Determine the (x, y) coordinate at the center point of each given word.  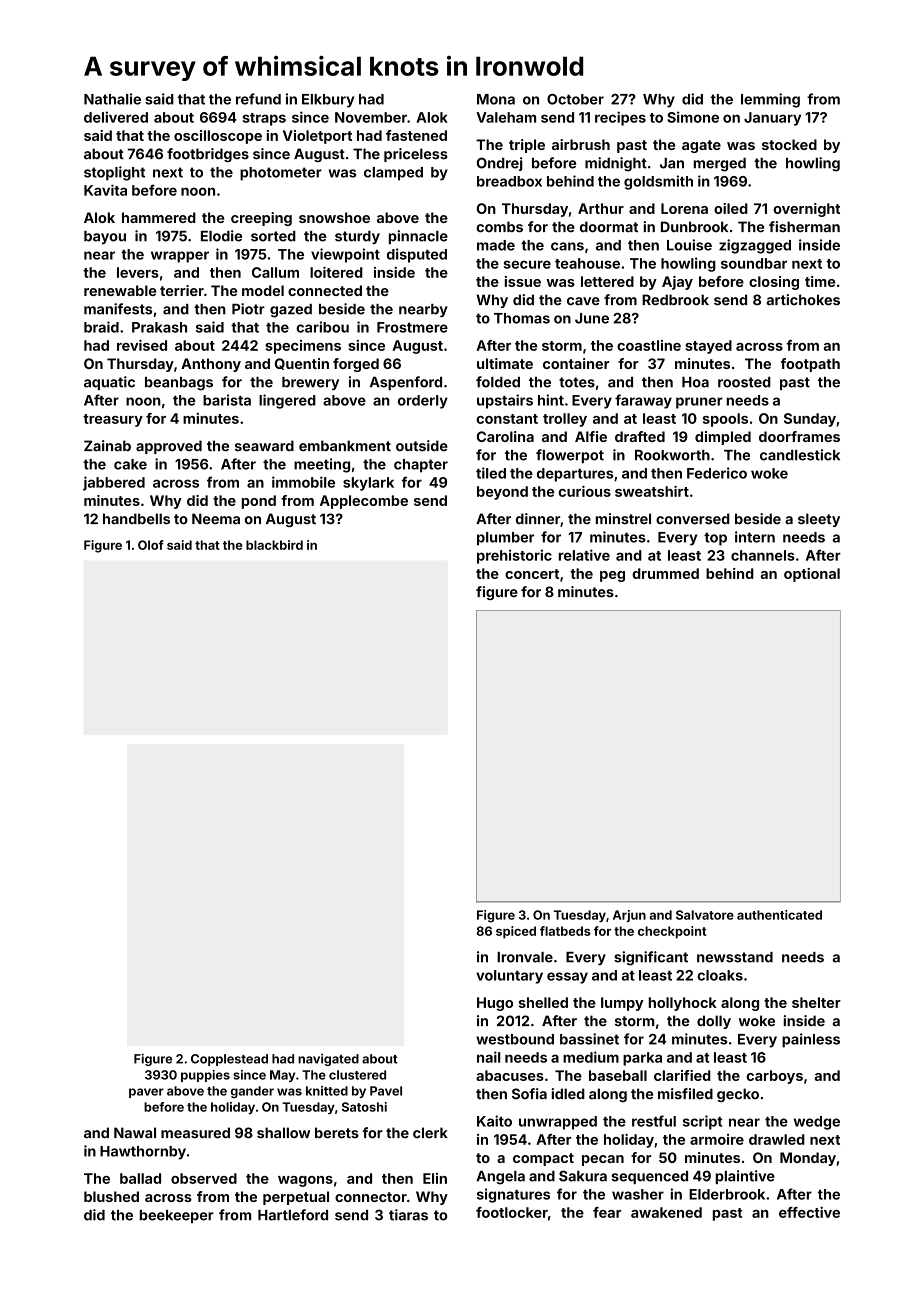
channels (763, 555)
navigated (328, 1059)
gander (252, 1092)
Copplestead (229, 1060)
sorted (273, 236)
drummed (665, 573)
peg (612, 576)
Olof (151, 545)
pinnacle (418, 237)
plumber (505, 539)
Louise (689, 245)
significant (651, 958)
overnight (806, 210)
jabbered (114, 483)
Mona (496, 99)
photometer (281, 174)
